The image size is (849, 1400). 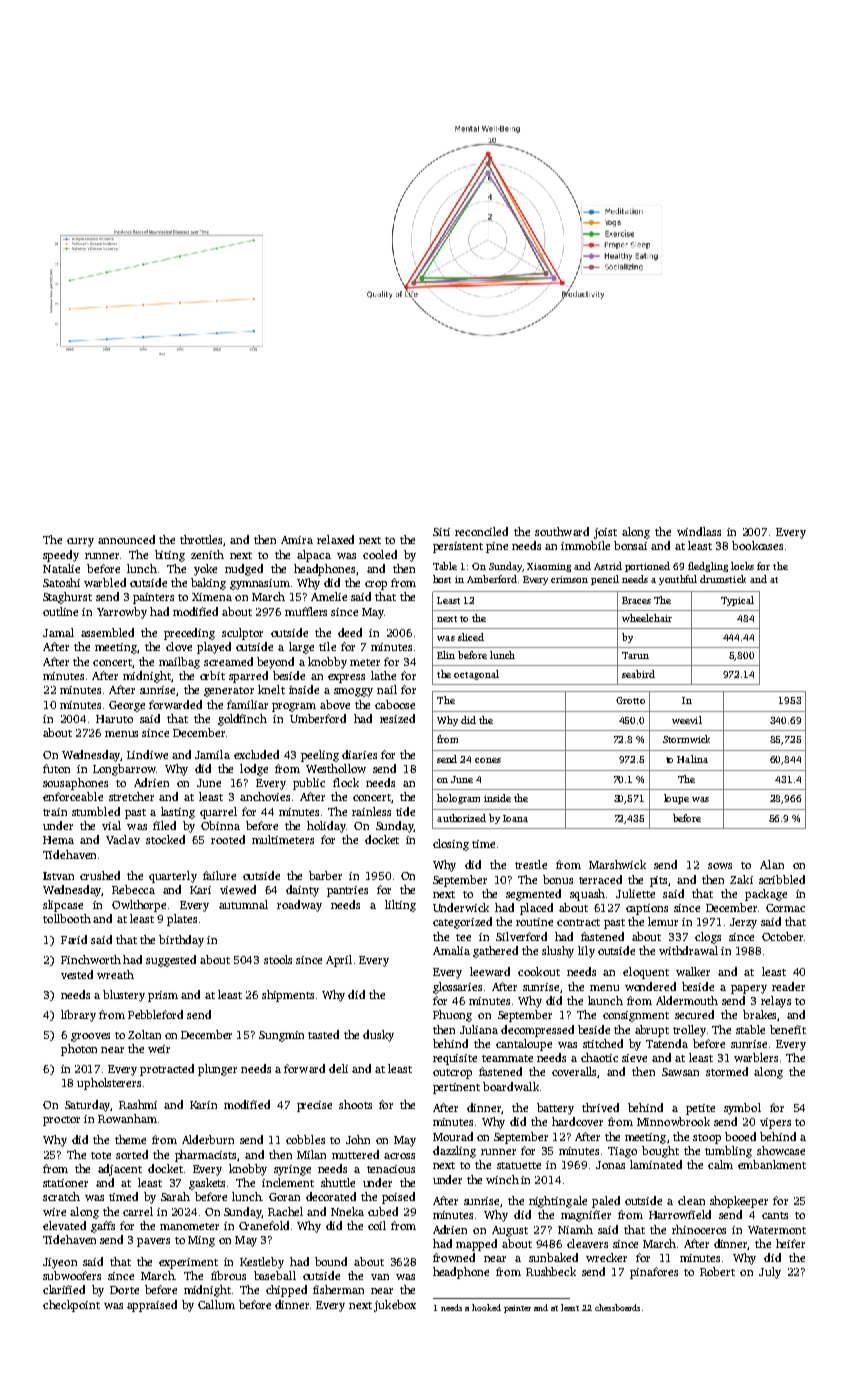 What do you see at coordinates (242, 720) in the screenshot?
I see `goldfinch` at bounding box center [242, 720].
